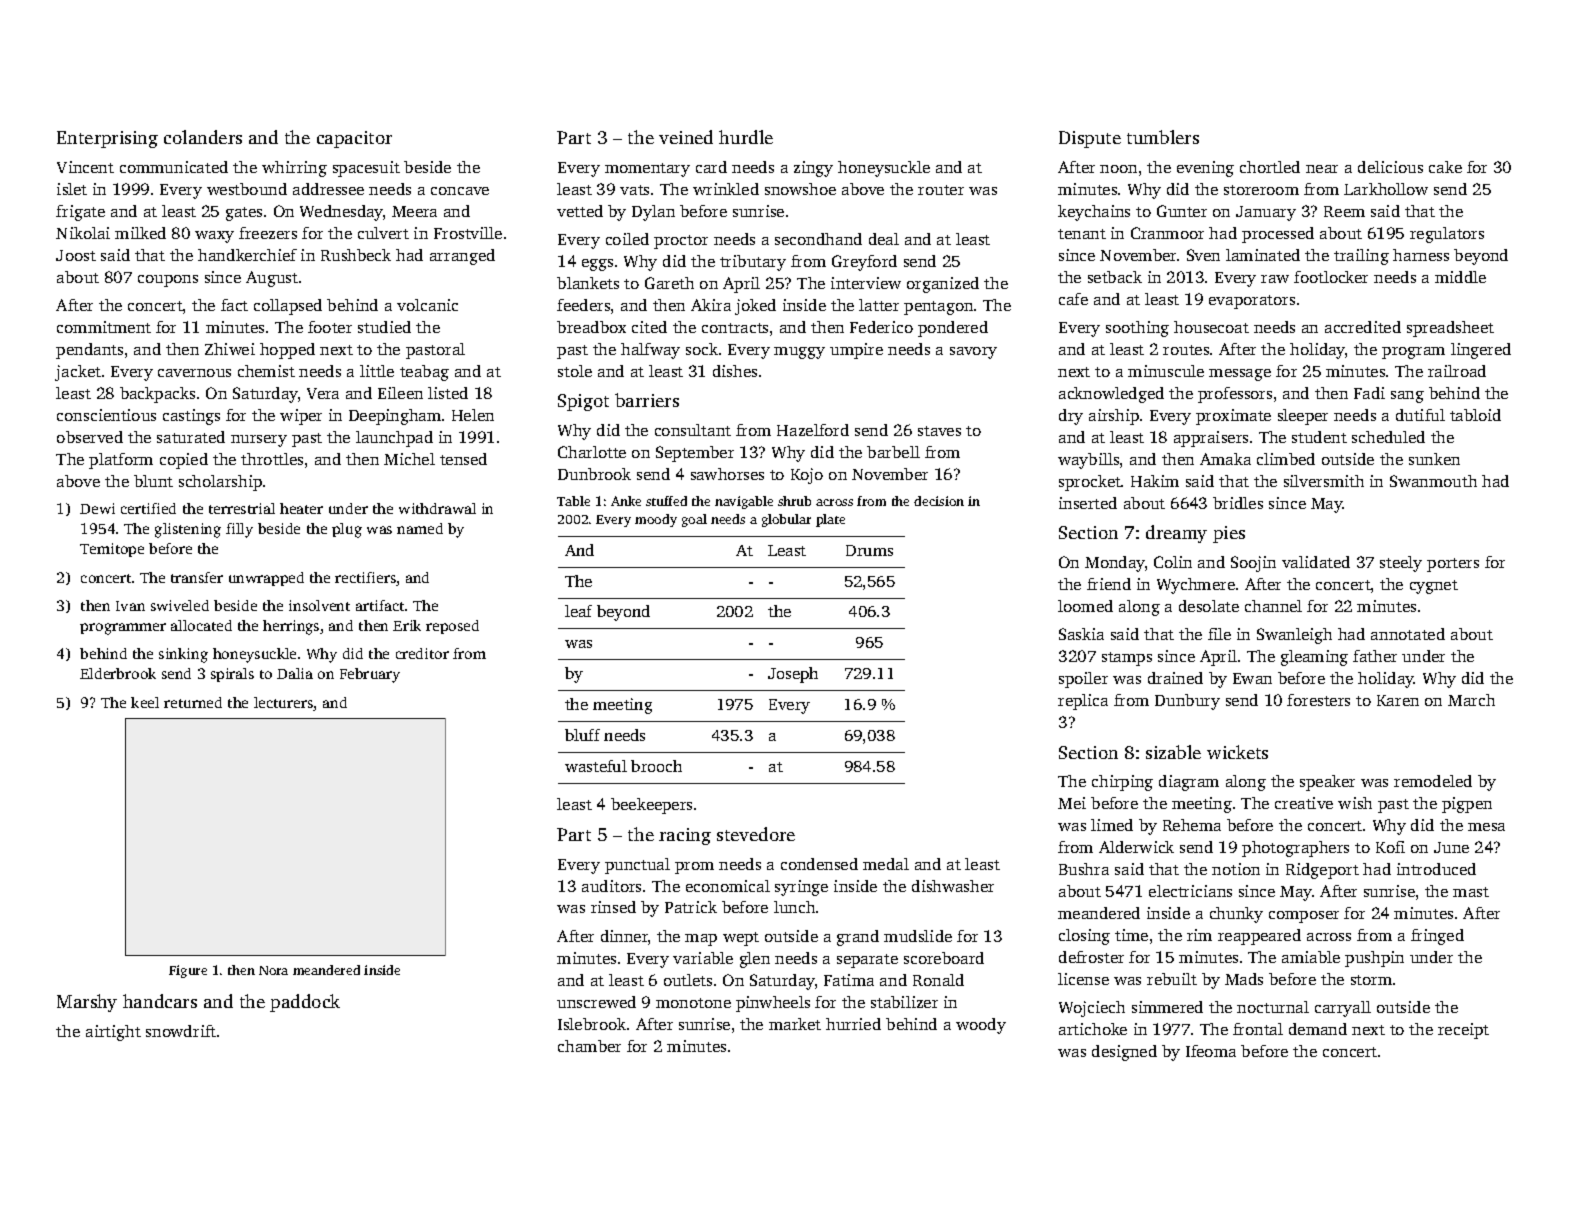  Describe the element at coordinates (813, 169) in the document. I see `zingy` at that location.
